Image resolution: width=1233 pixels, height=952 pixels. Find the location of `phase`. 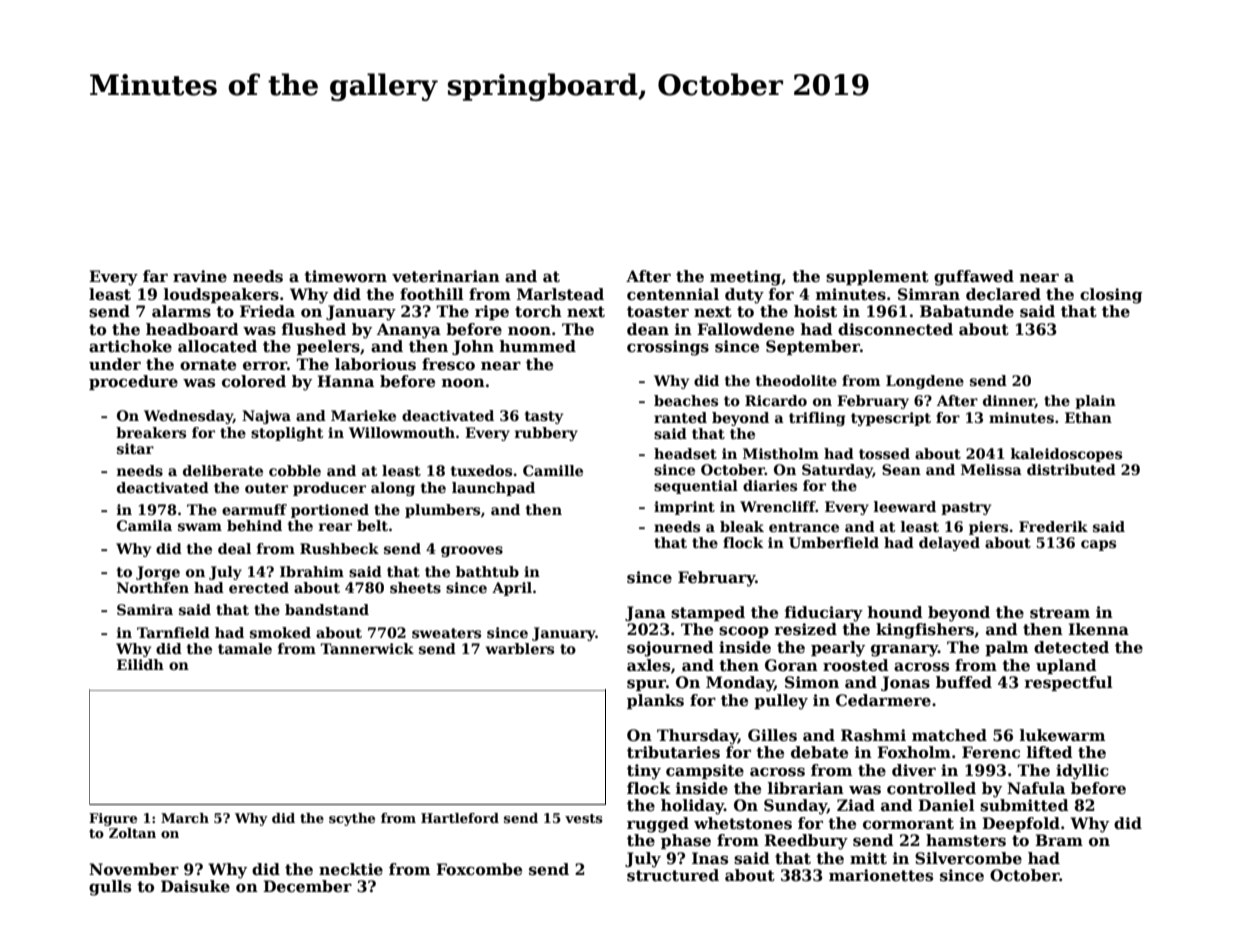

phase is located at coordinates (686, 841).
